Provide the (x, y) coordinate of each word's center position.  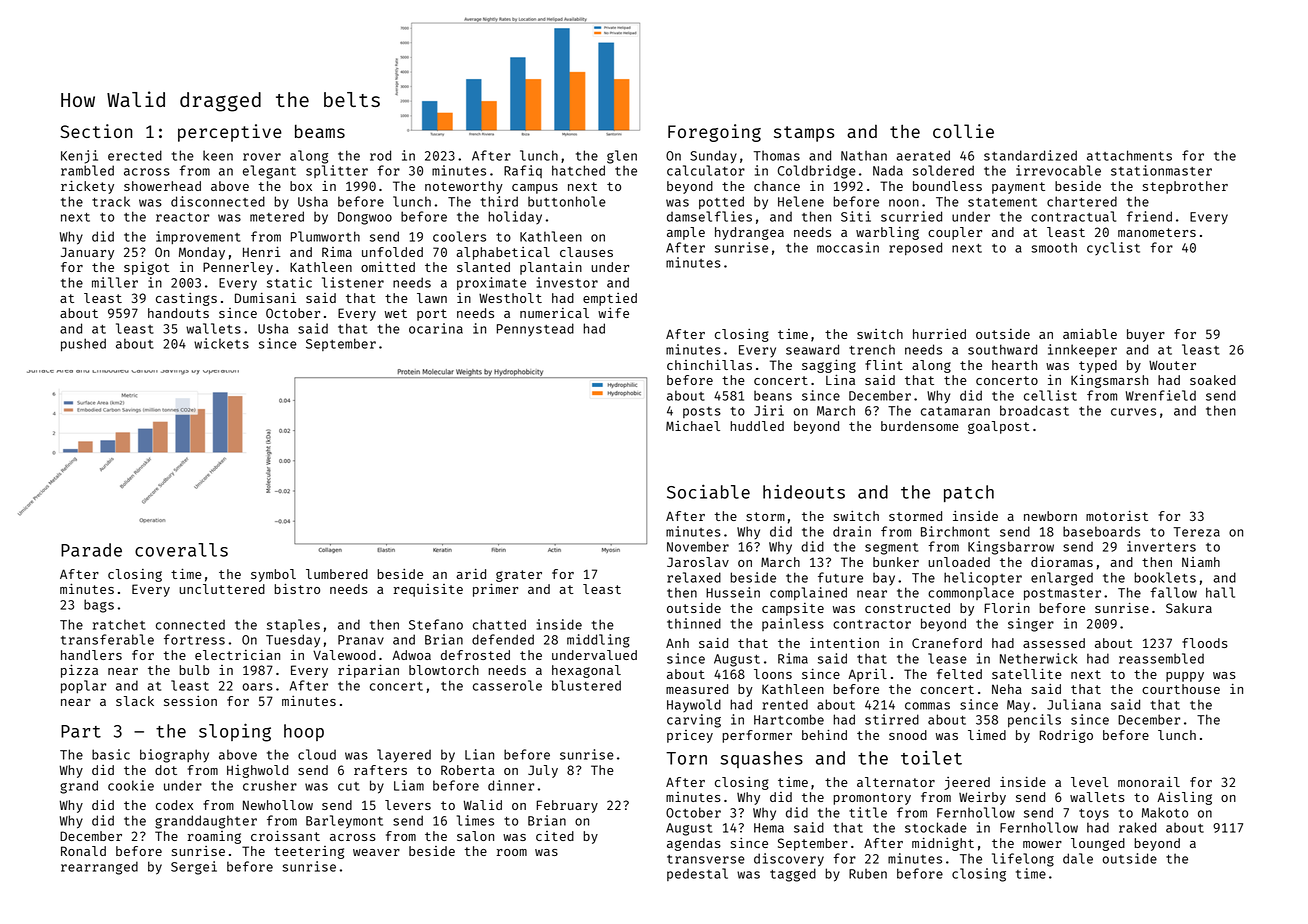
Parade (91, 550)
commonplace (971, 593)
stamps (804, 134)
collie (963, 131)
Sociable (708, 491)
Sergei (194, 868)
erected (135, 155)
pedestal (697, 874)
